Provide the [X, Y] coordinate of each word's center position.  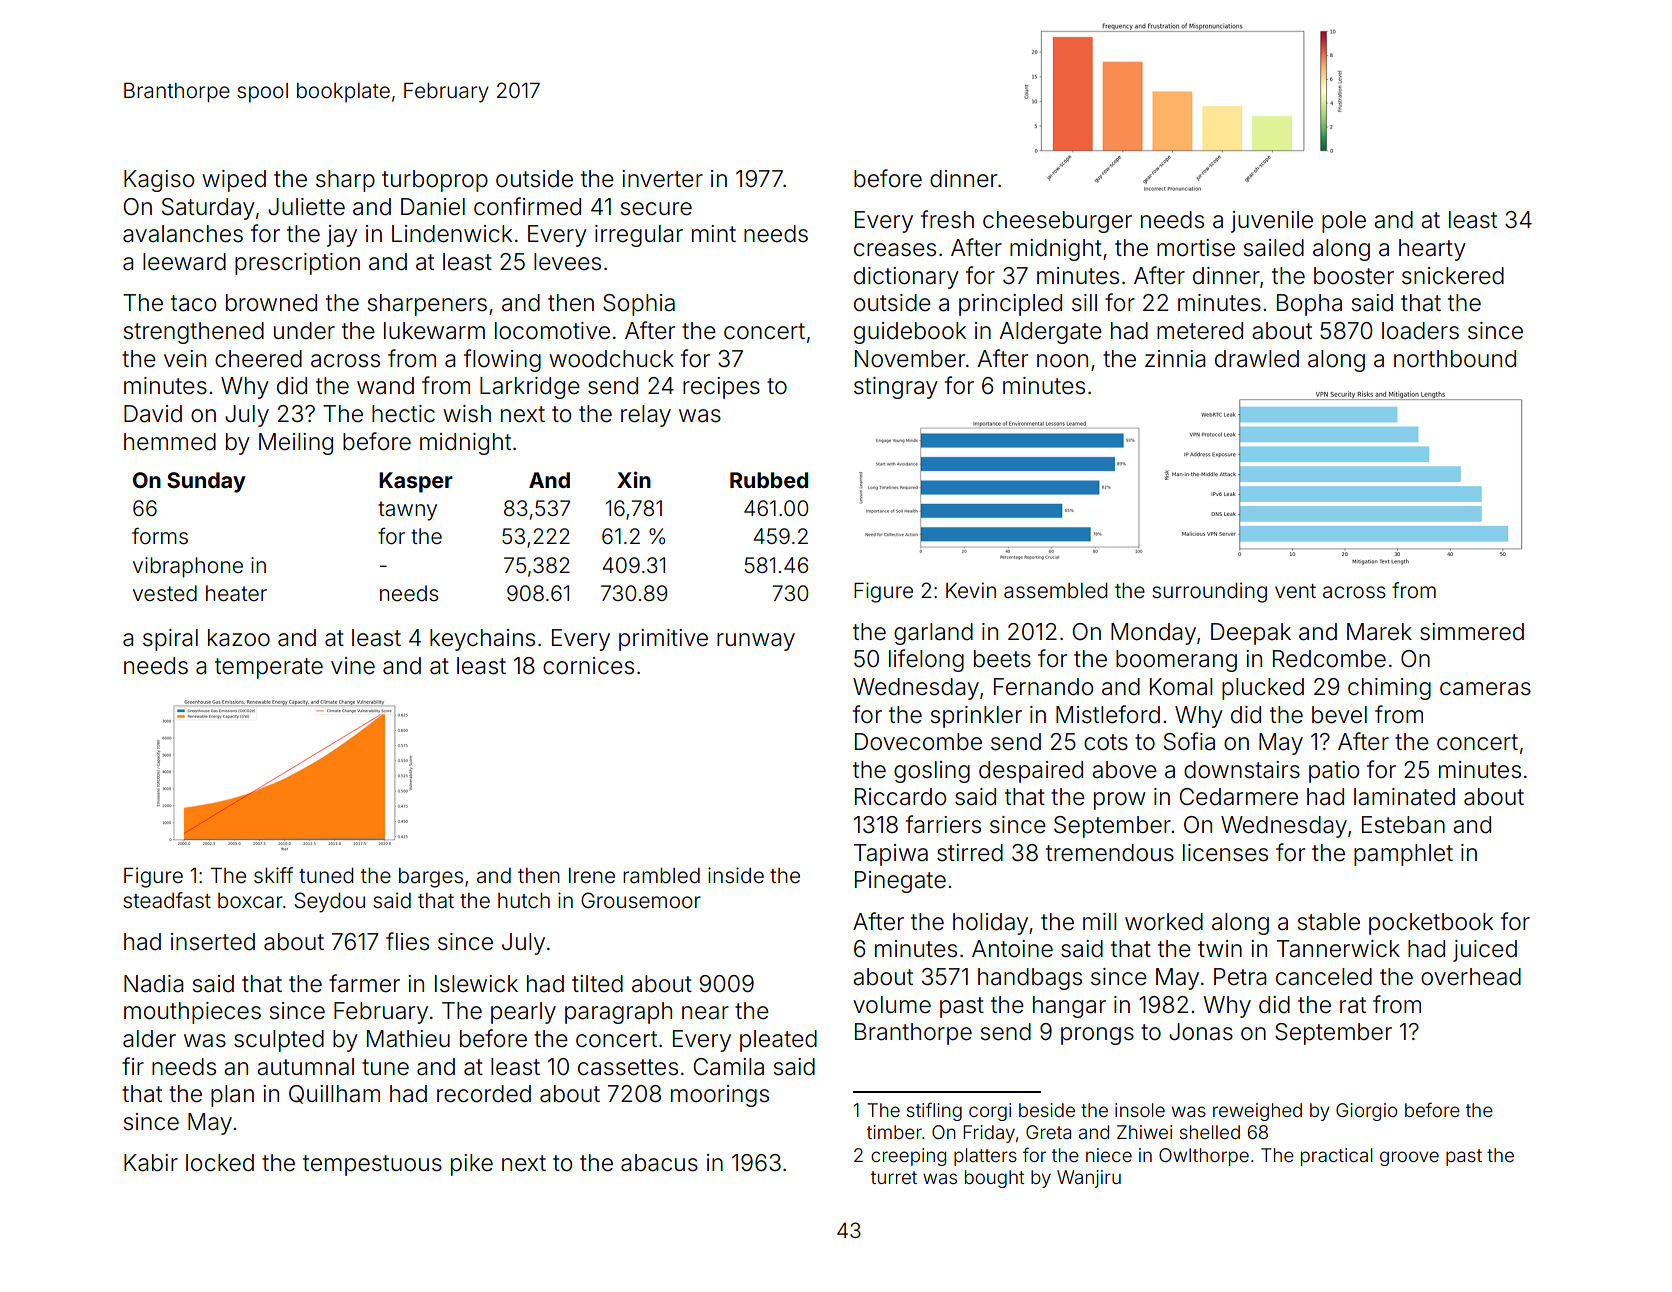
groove [1409, 1158]
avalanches [183, 234]
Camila [728, 1067]
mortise [1196, 248]
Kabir [151, 1163]
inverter [662, 179]
